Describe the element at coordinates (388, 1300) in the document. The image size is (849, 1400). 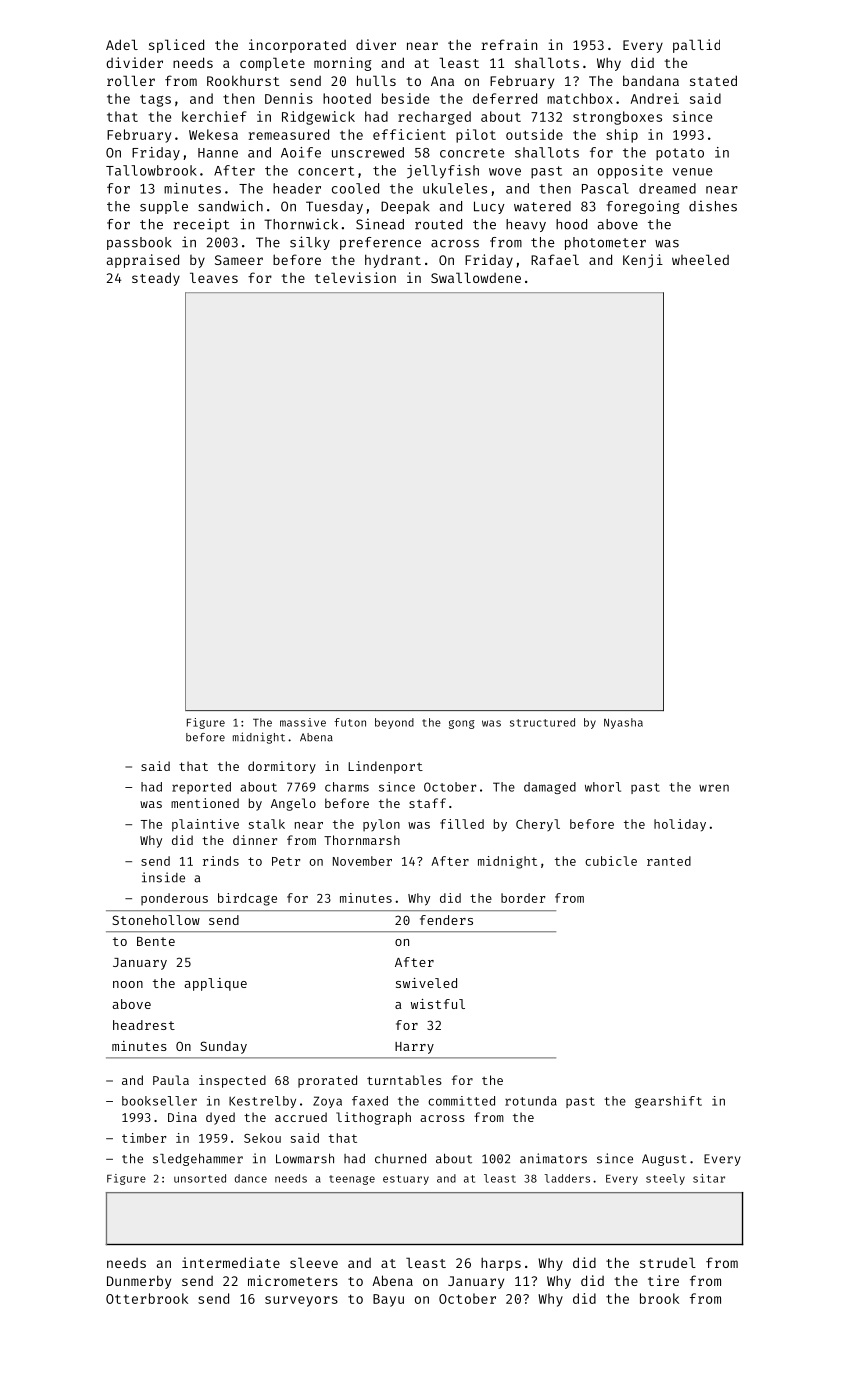
I see `Bayu` at that location.
